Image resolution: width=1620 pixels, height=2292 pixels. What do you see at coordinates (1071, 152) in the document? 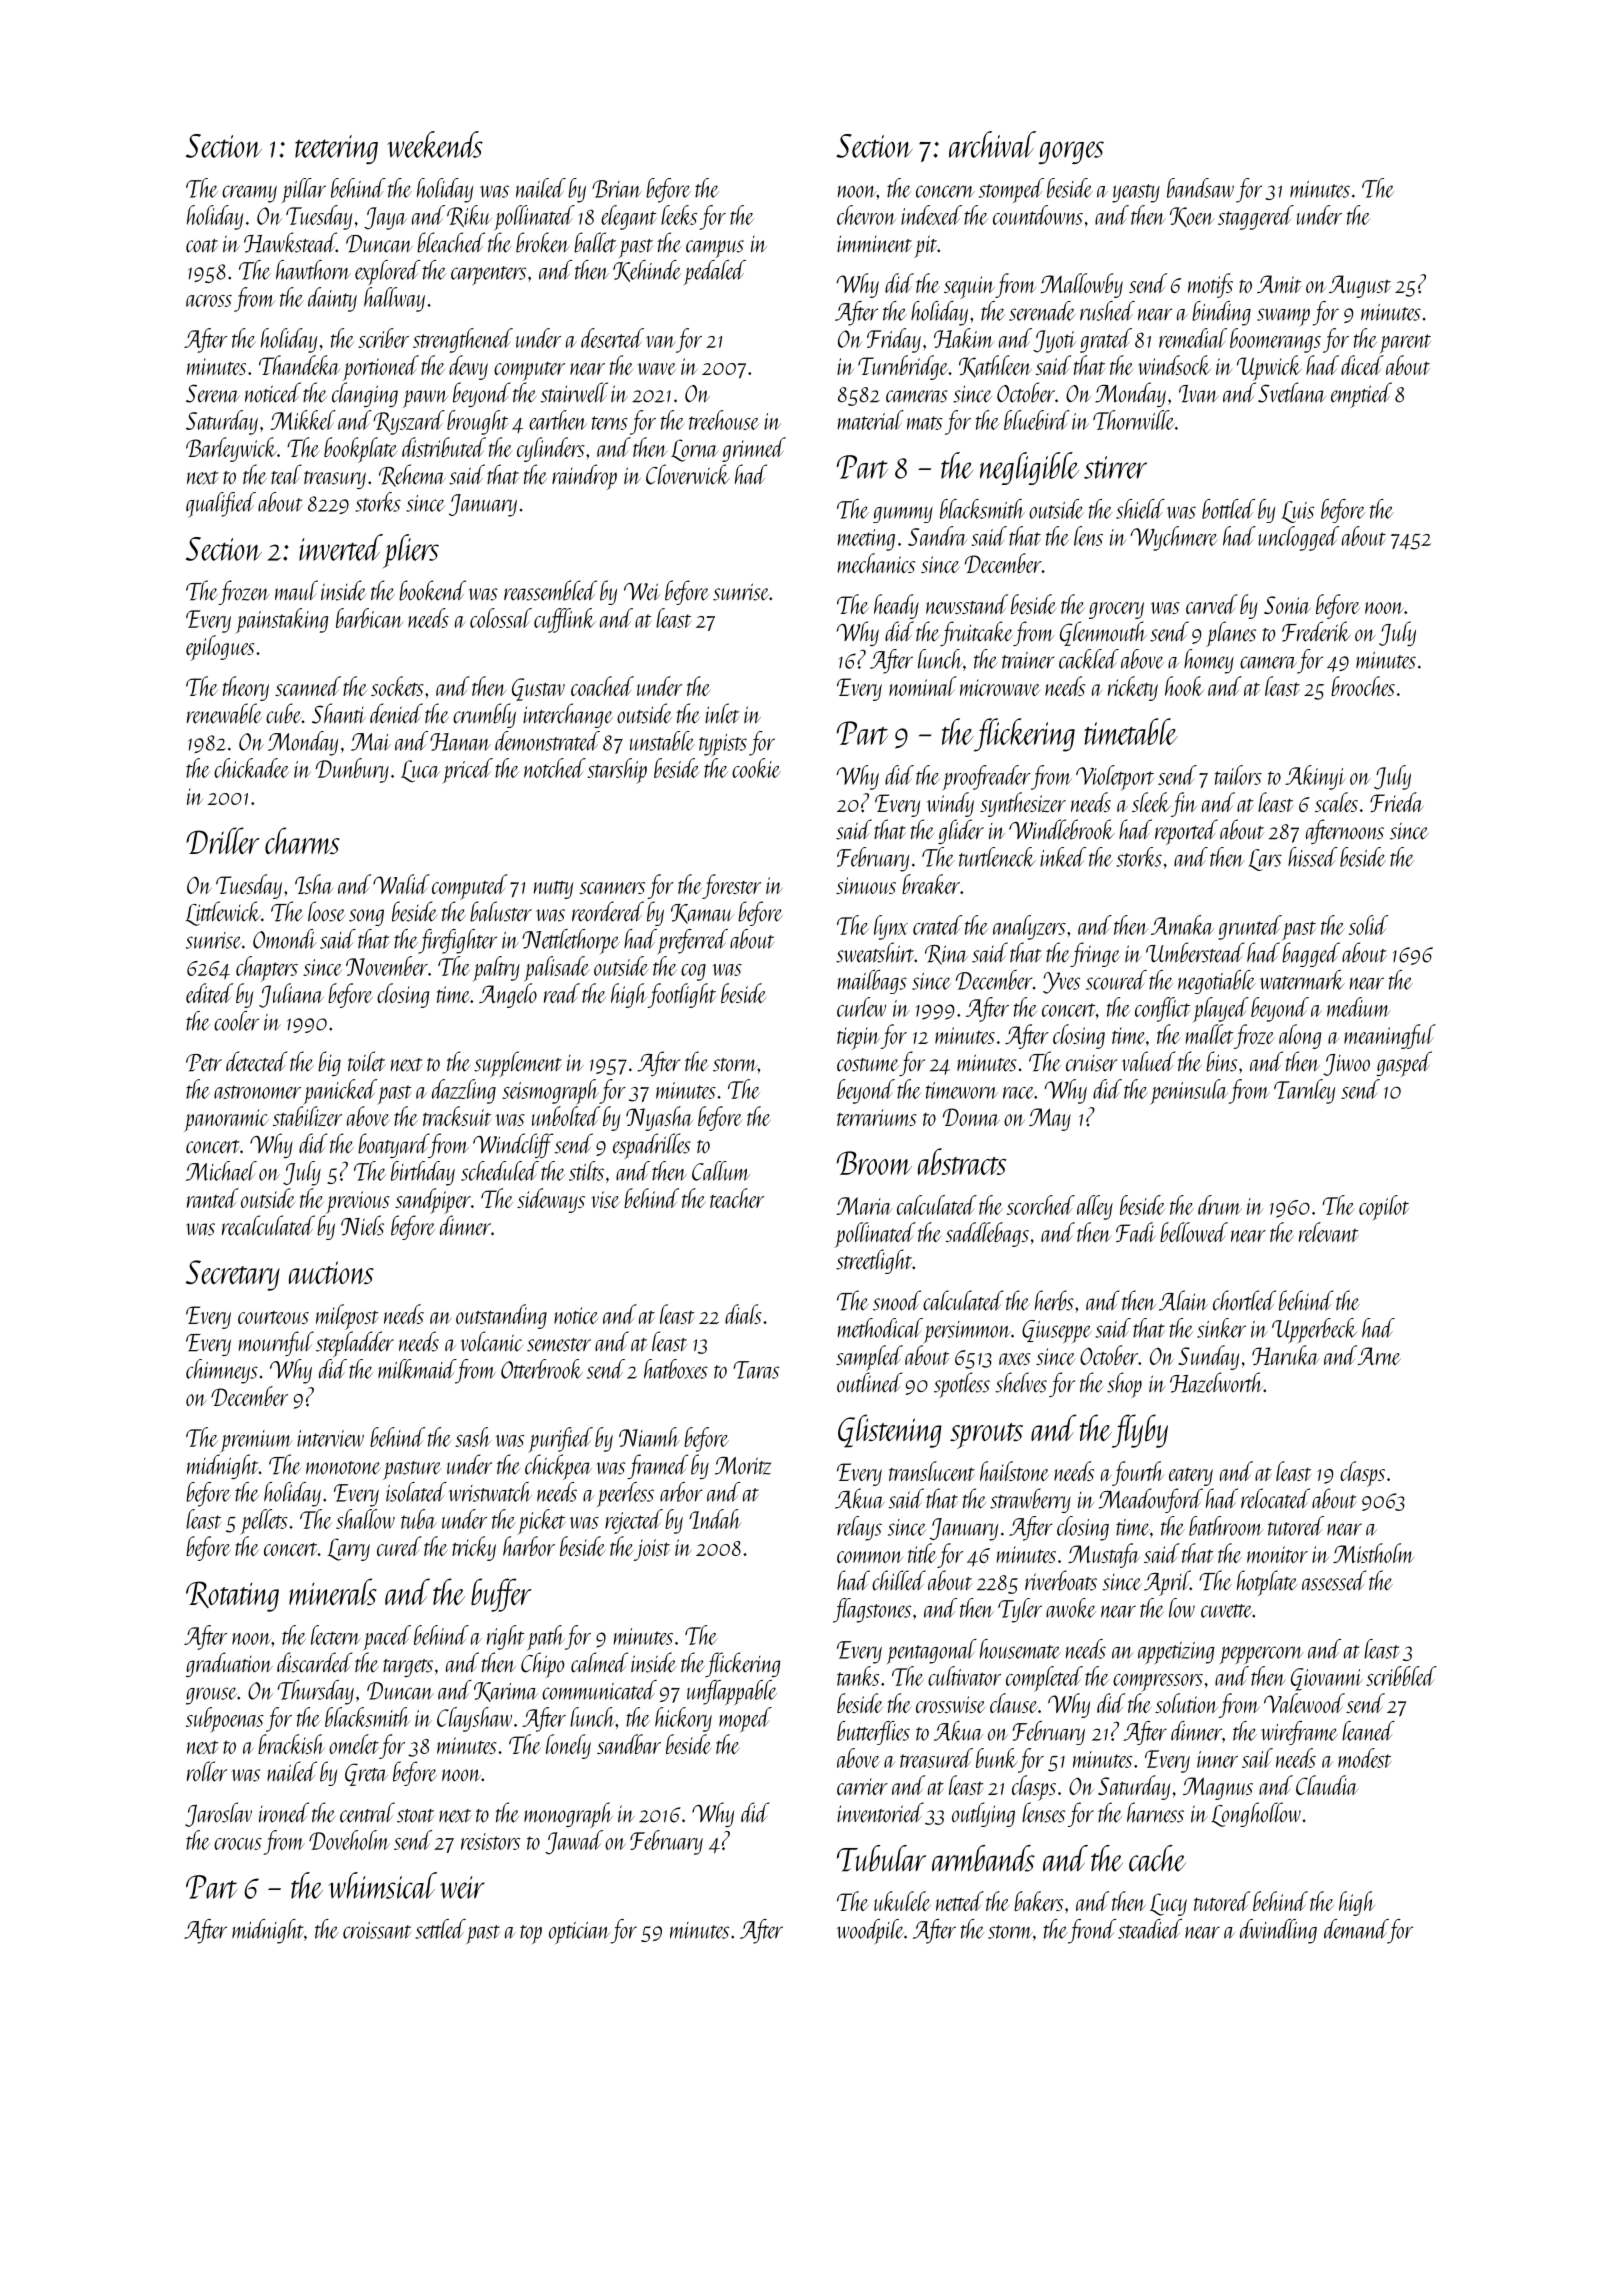
I see `gorges` at bounding box center [1071, 152].
